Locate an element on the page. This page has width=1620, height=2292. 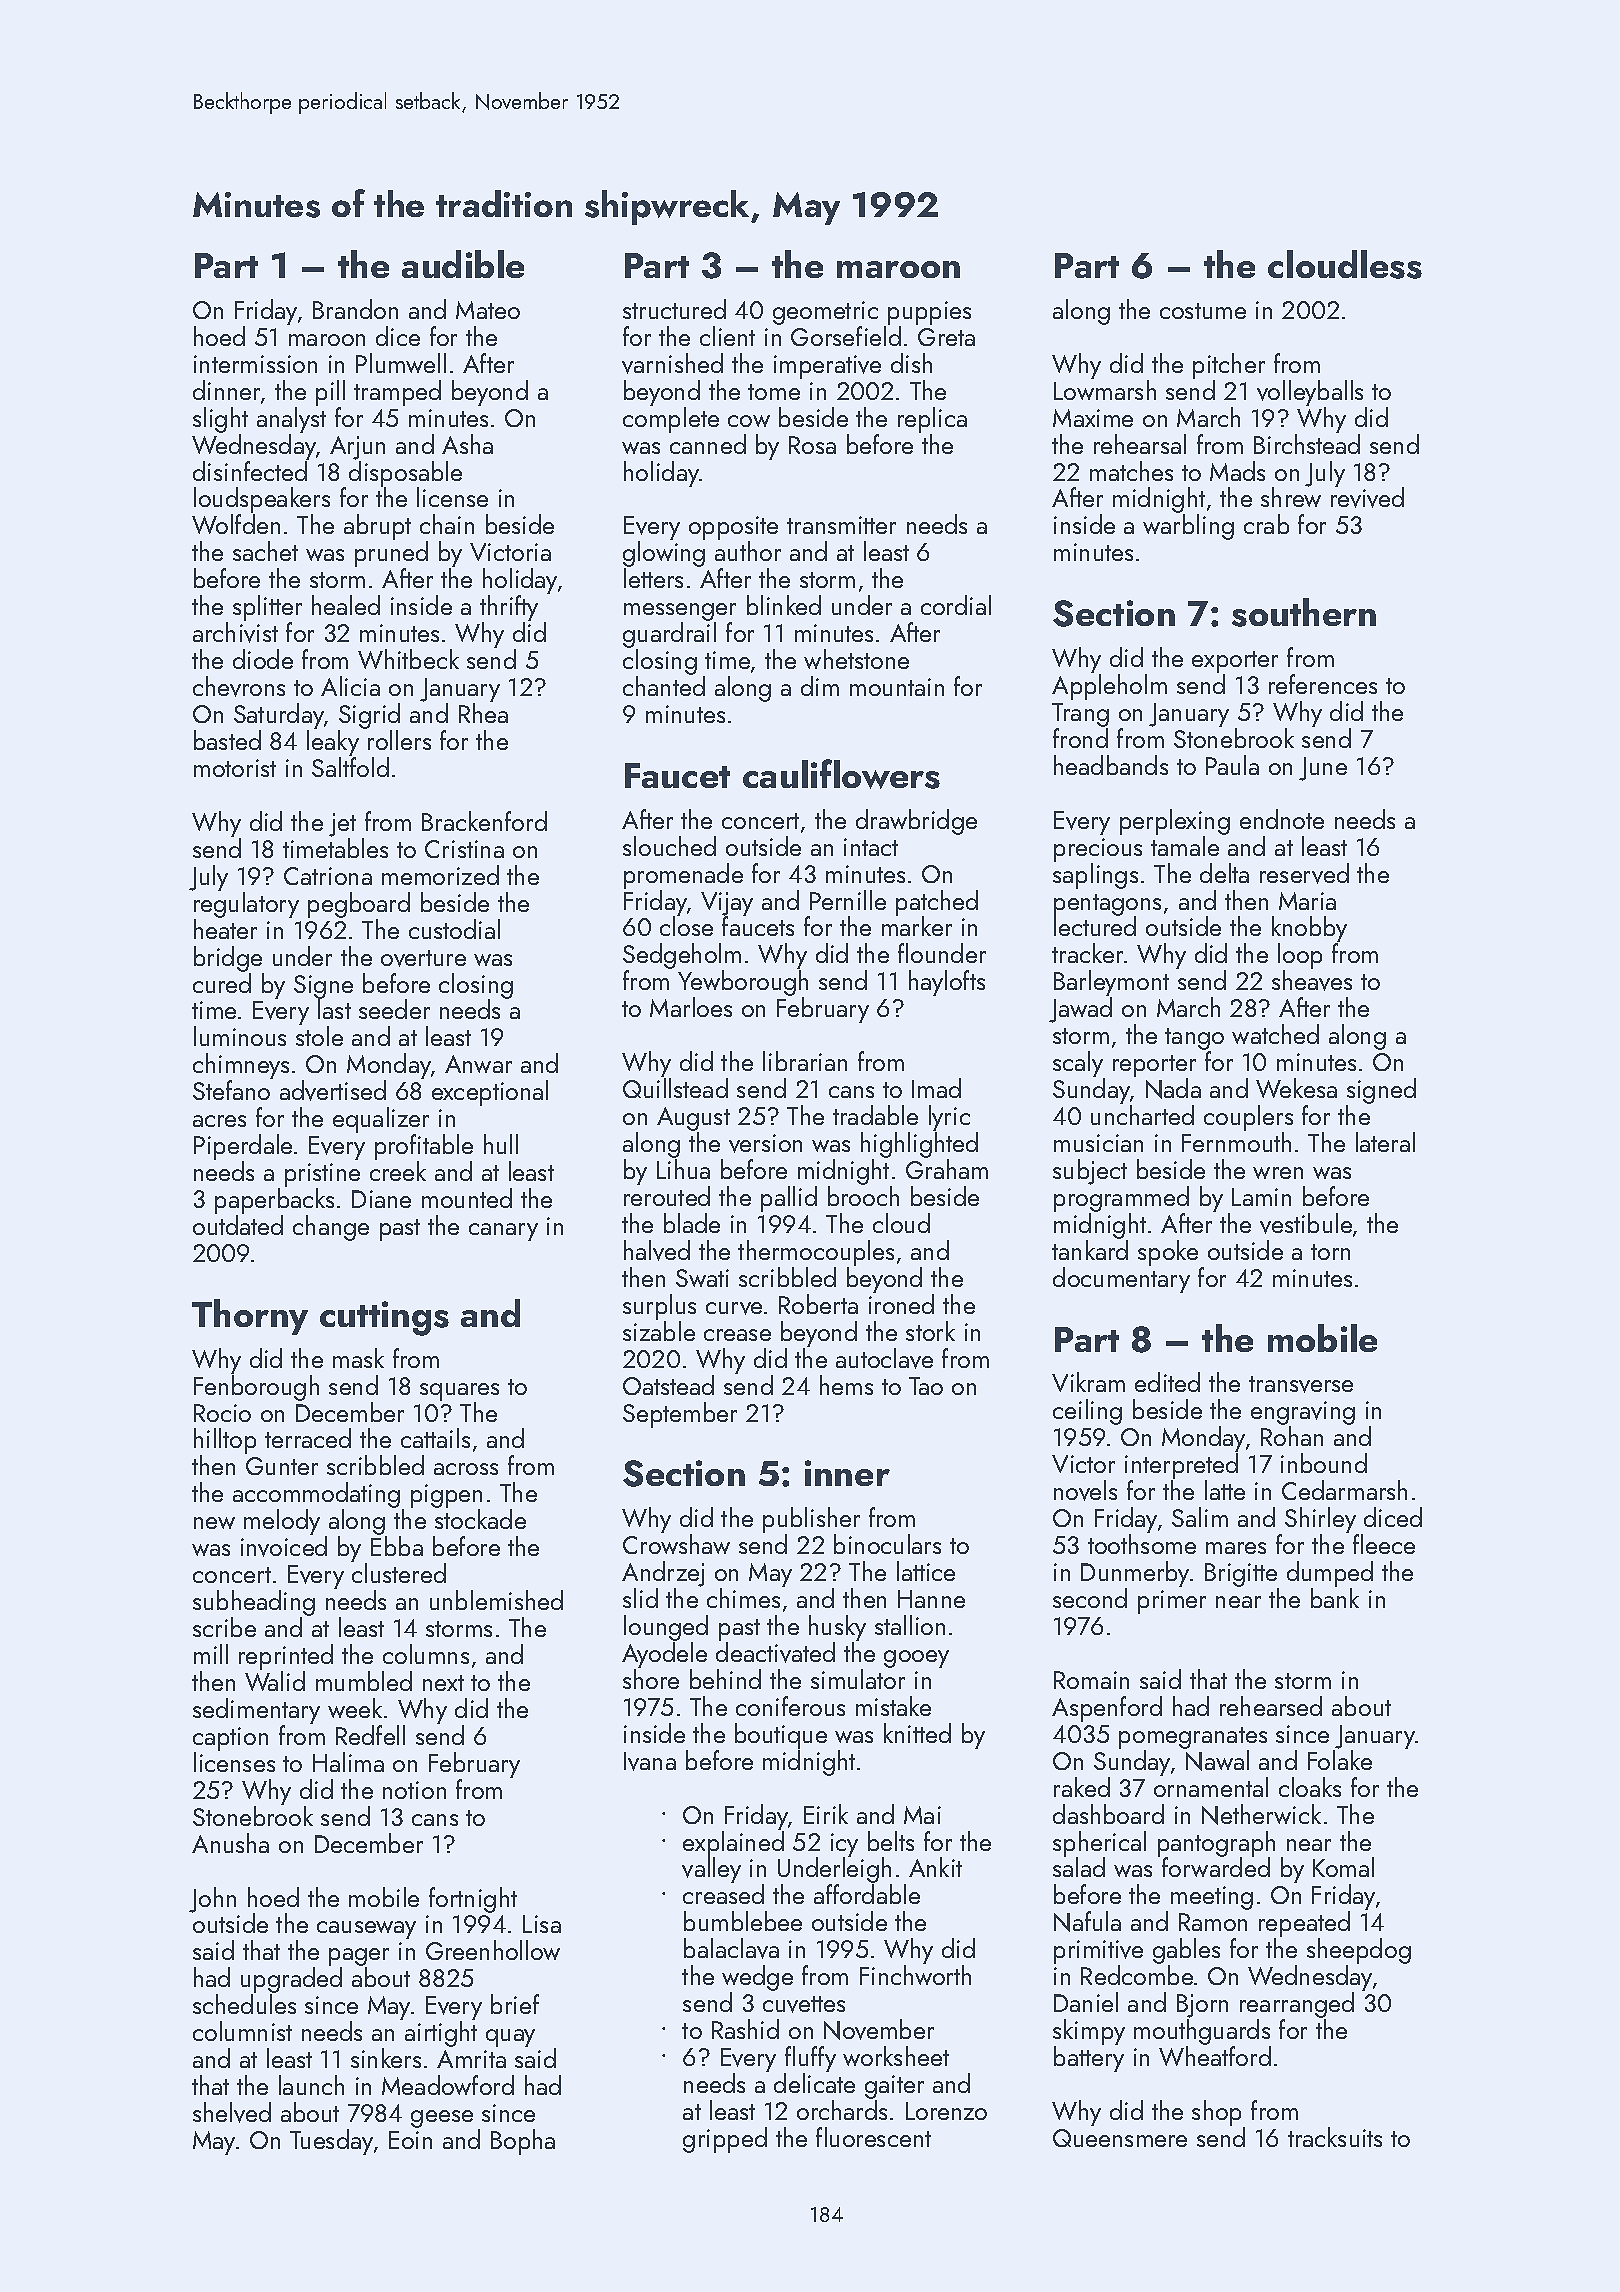
Anusha is located at coordinates (230, 1843).
